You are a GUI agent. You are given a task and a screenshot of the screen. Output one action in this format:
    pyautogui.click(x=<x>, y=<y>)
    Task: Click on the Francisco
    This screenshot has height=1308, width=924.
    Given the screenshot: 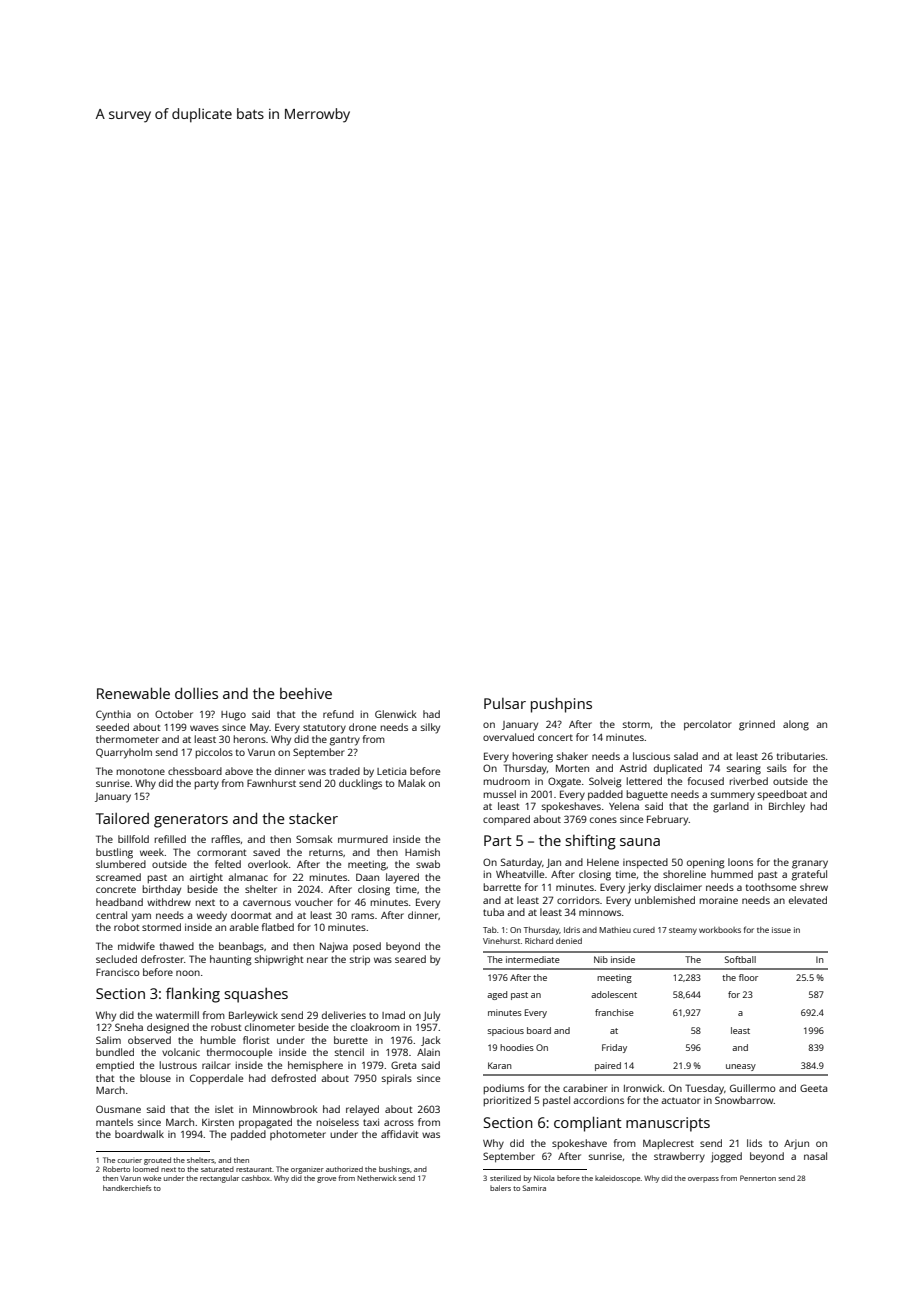 What is the action you would take?
    pyautogui.click(x=118, y=972)
